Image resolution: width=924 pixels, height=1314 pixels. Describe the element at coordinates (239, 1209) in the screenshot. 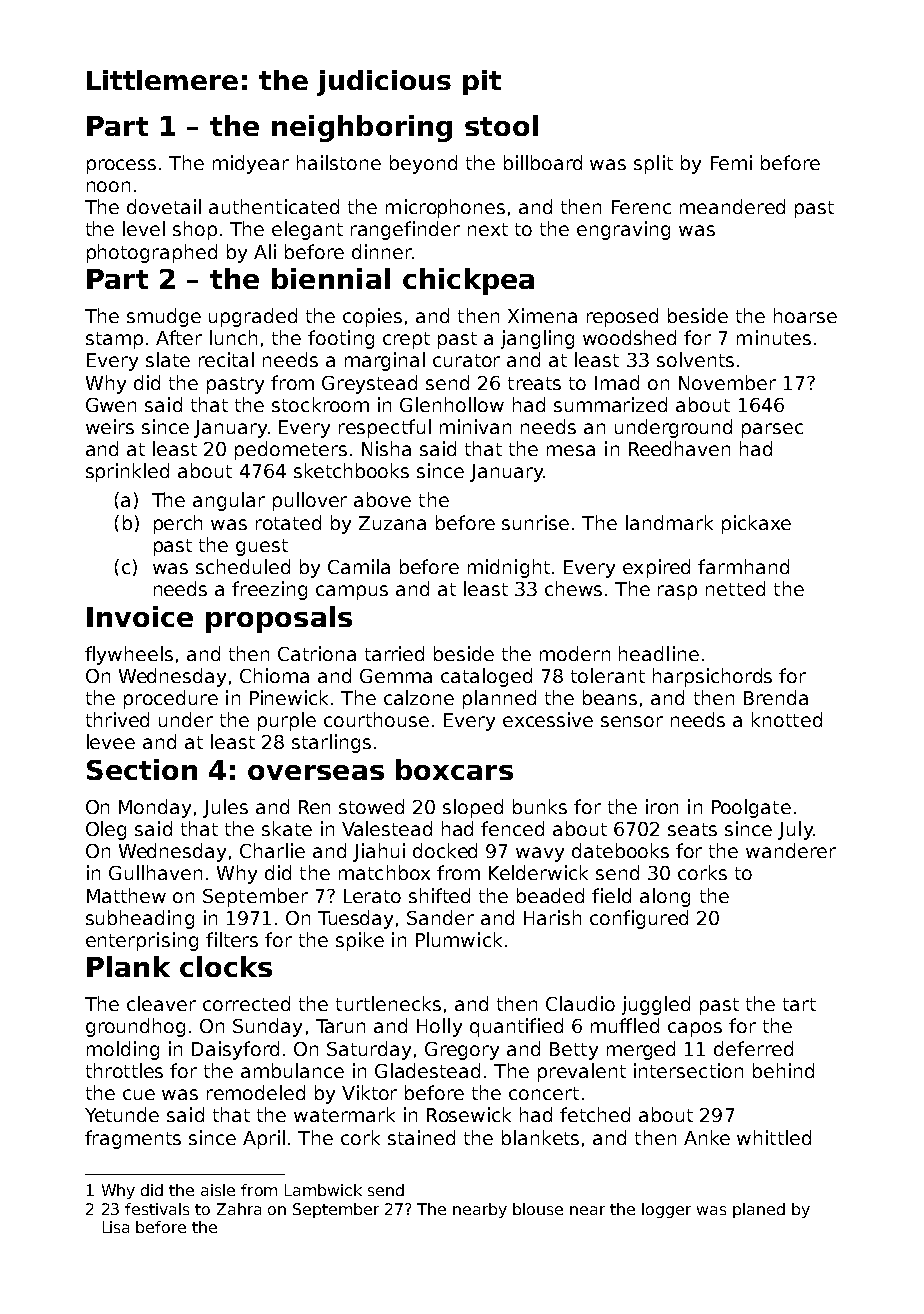

I see `Zahra` at that location.
